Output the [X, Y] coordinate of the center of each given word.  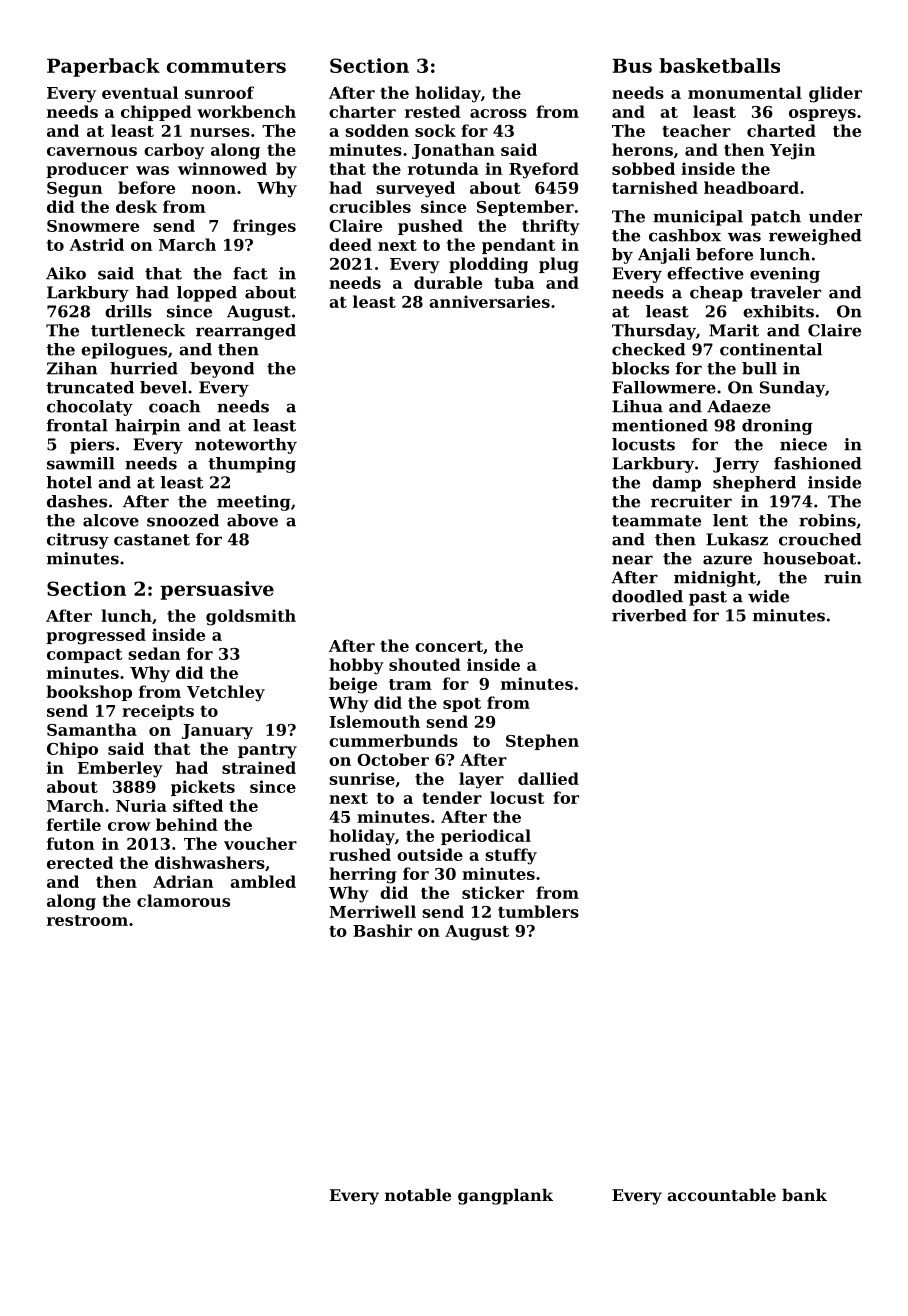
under [835, 216]
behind [187, 824]
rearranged [246, 332]
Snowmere [93, 226]
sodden [377, 130]
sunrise [362, 778]
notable [418, 1195]
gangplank [505, 1197]
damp [676, 484]
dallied [548, 778]
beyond [222, 370]
